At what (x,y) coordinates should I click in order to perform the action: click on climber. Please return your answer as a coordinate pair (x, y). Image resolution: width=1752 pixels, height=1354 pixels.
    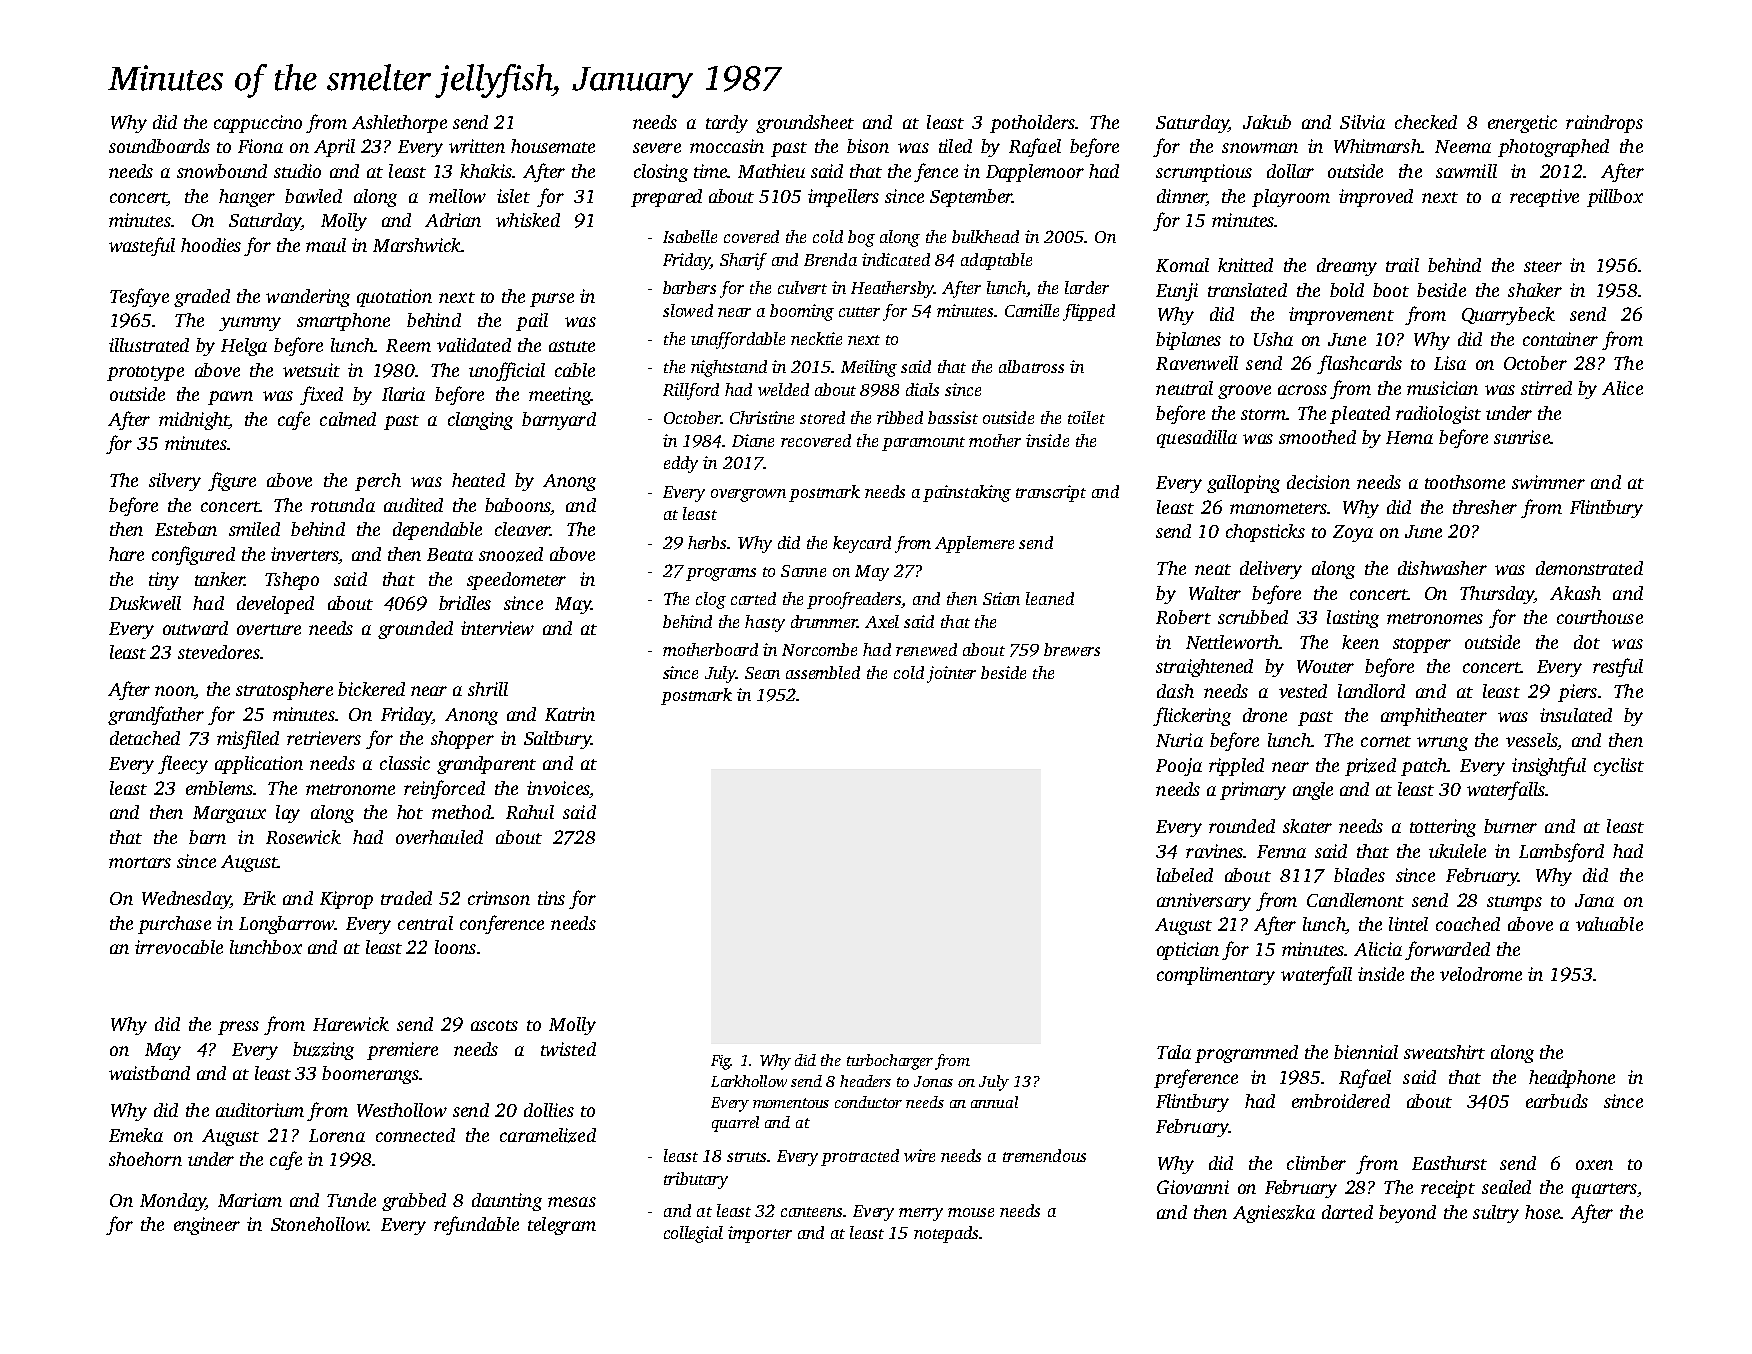
    Looking at the image, I should click on (1316, 1163).
